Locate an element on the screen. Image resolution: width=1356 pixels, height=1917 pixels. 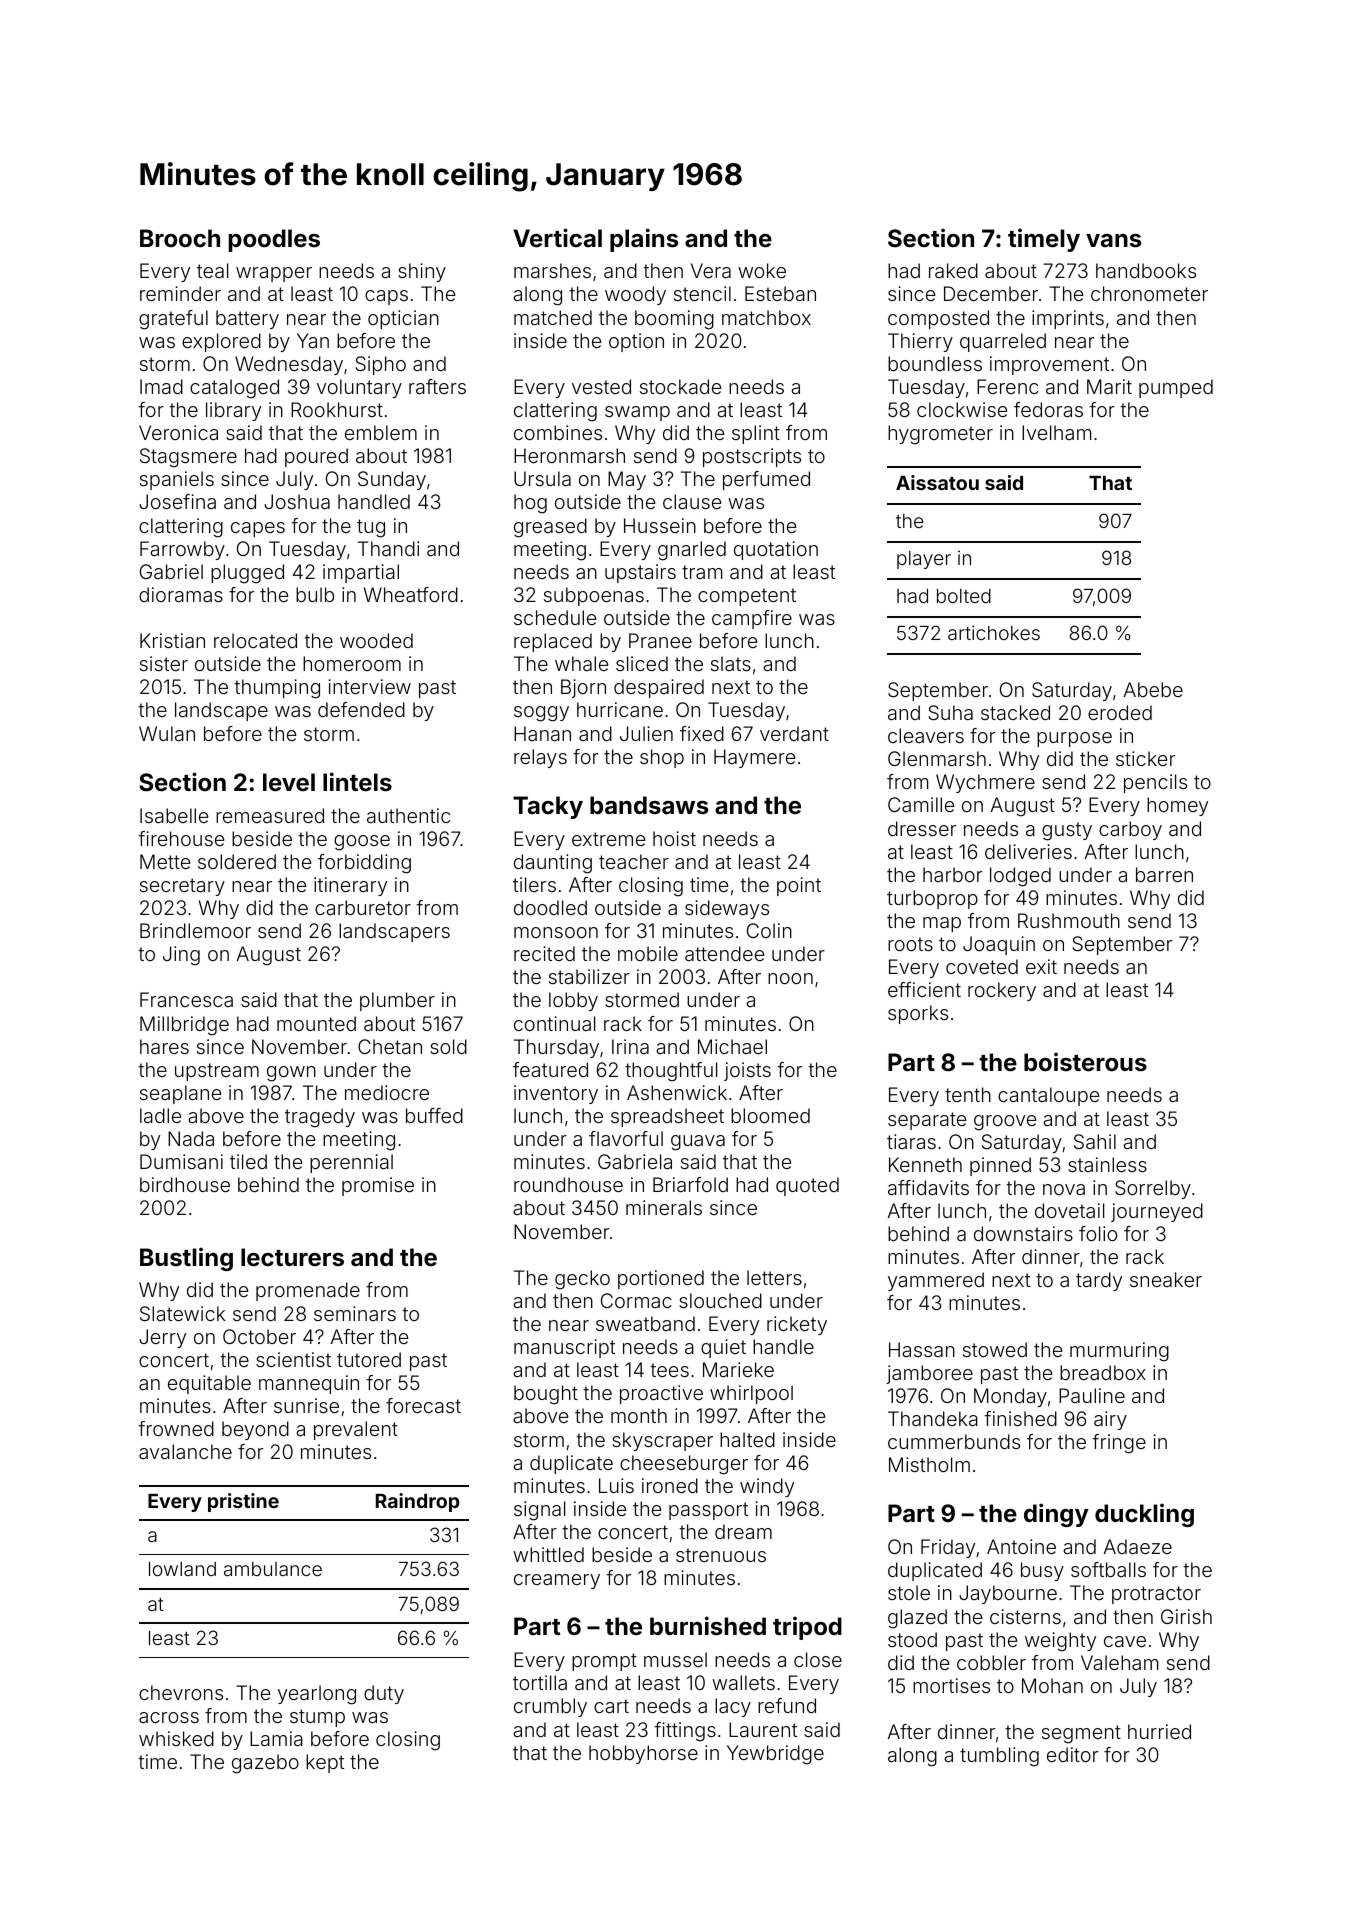
continual is located at coordinates (554, 1023).
